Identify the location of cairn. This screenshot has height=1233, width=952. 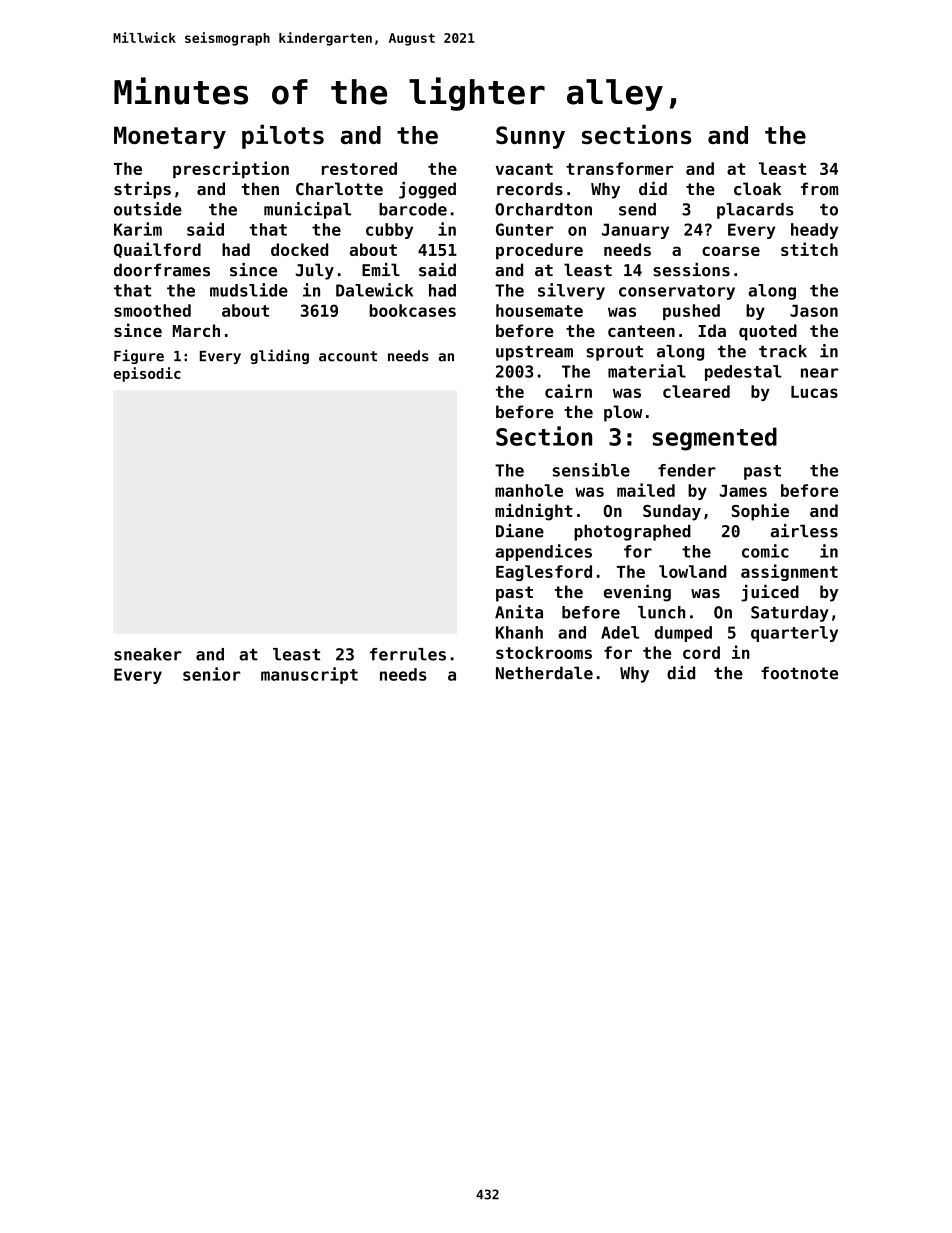
(568, 391).
